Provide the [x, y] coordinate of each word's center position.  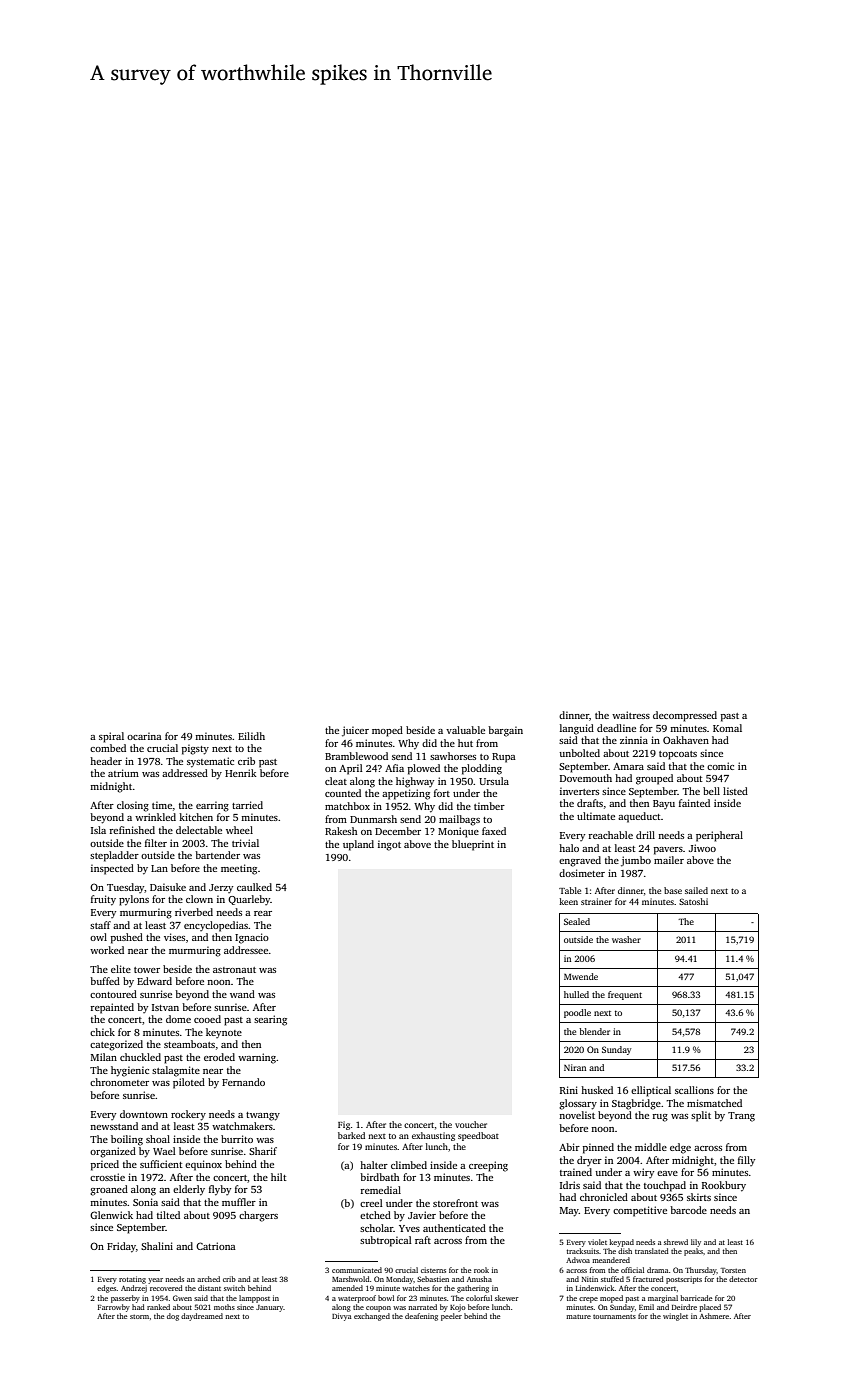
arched [208, 1279]
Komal [727, 728]
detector [743, 1279]
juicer [355, 731]
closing [133, 806]
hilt [279, 1177]
